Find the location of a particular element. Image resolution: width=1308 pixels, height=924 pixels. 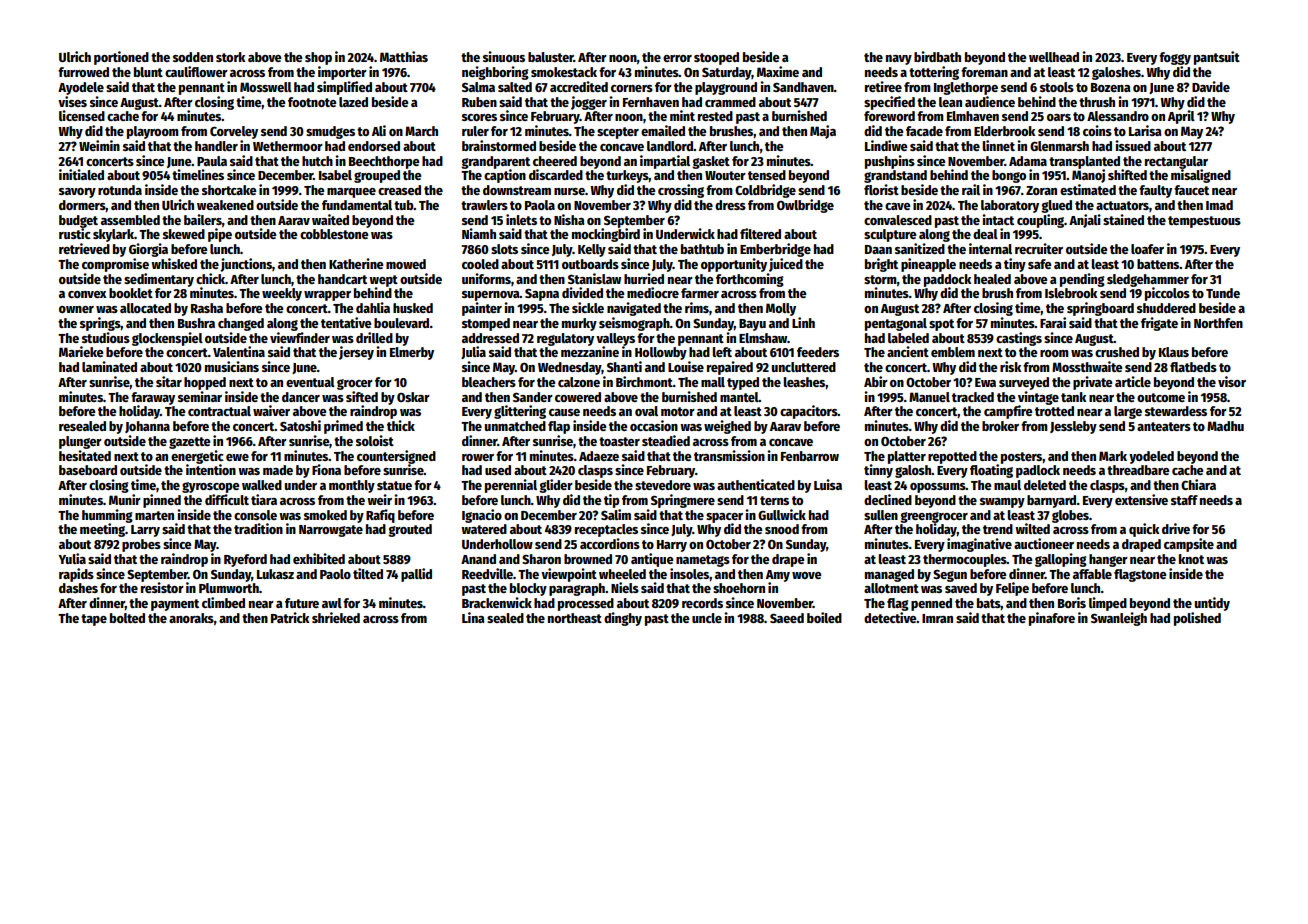

tentative is located at coordinates (346, 322).
